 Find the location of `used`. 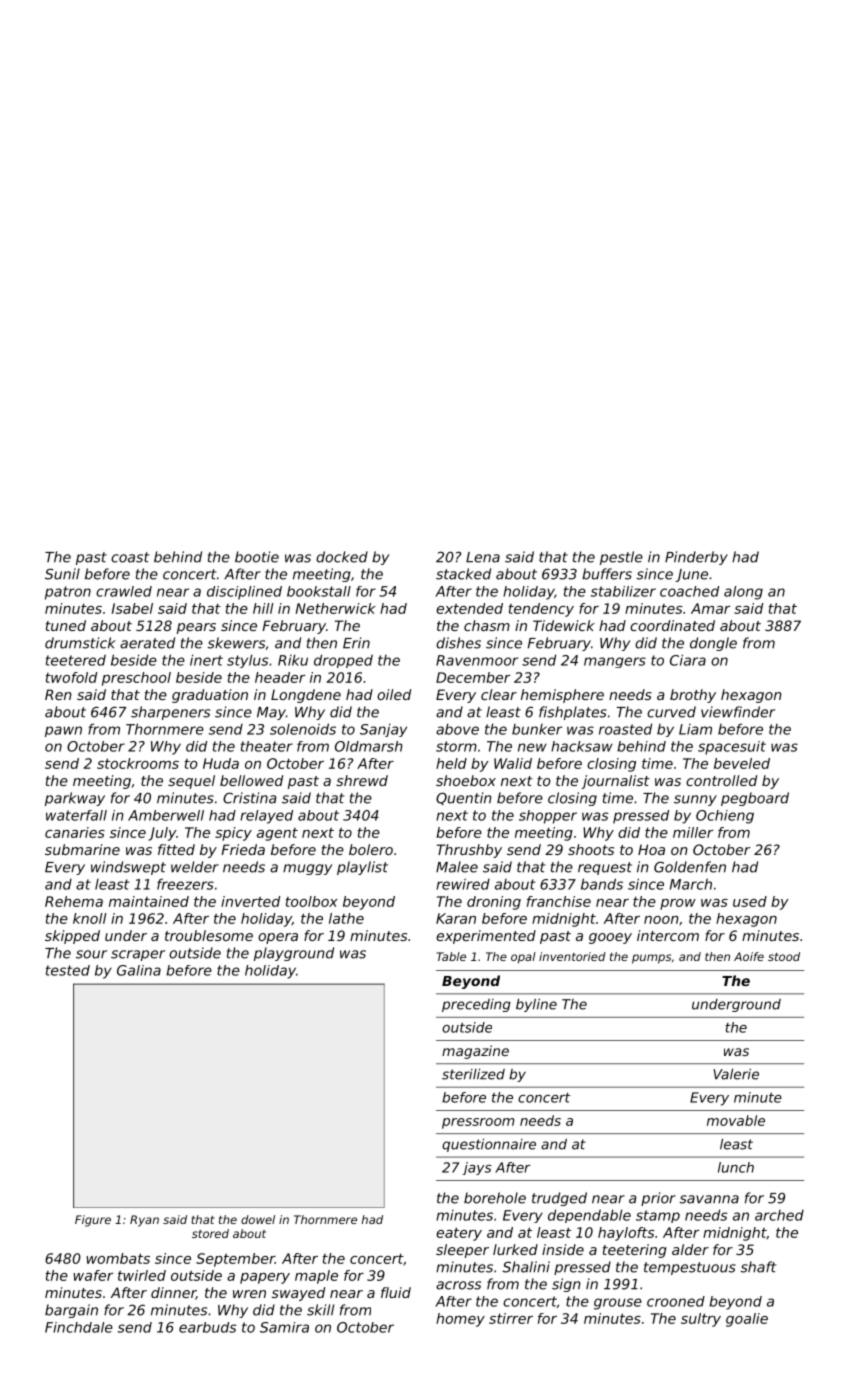

used is located at coordinates (750, 901).
